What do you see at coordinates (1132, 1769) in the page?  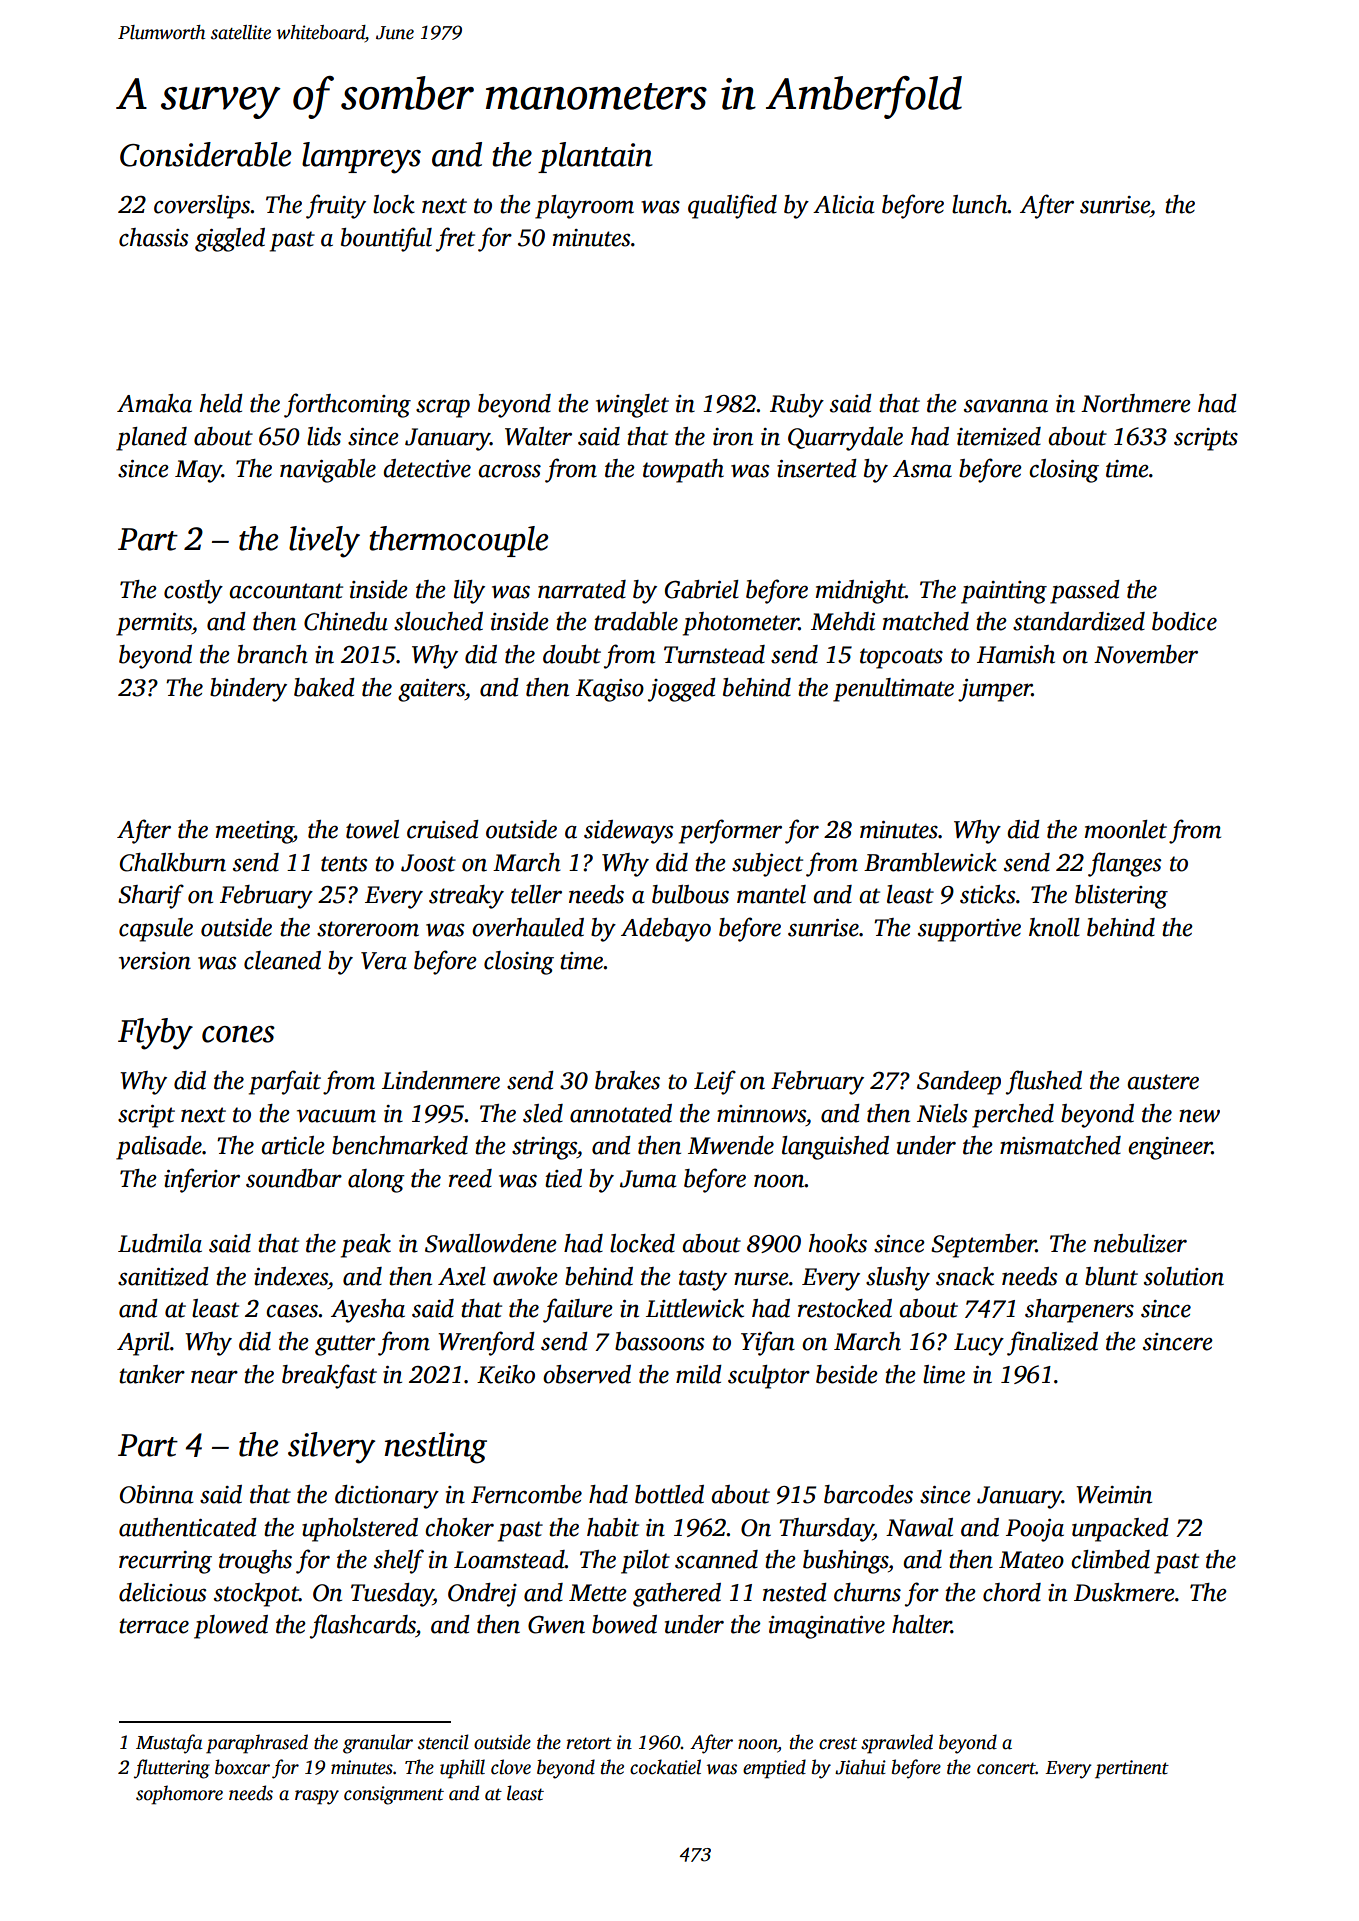 I see `pertinent` at bounding box center [1132, 1769].
